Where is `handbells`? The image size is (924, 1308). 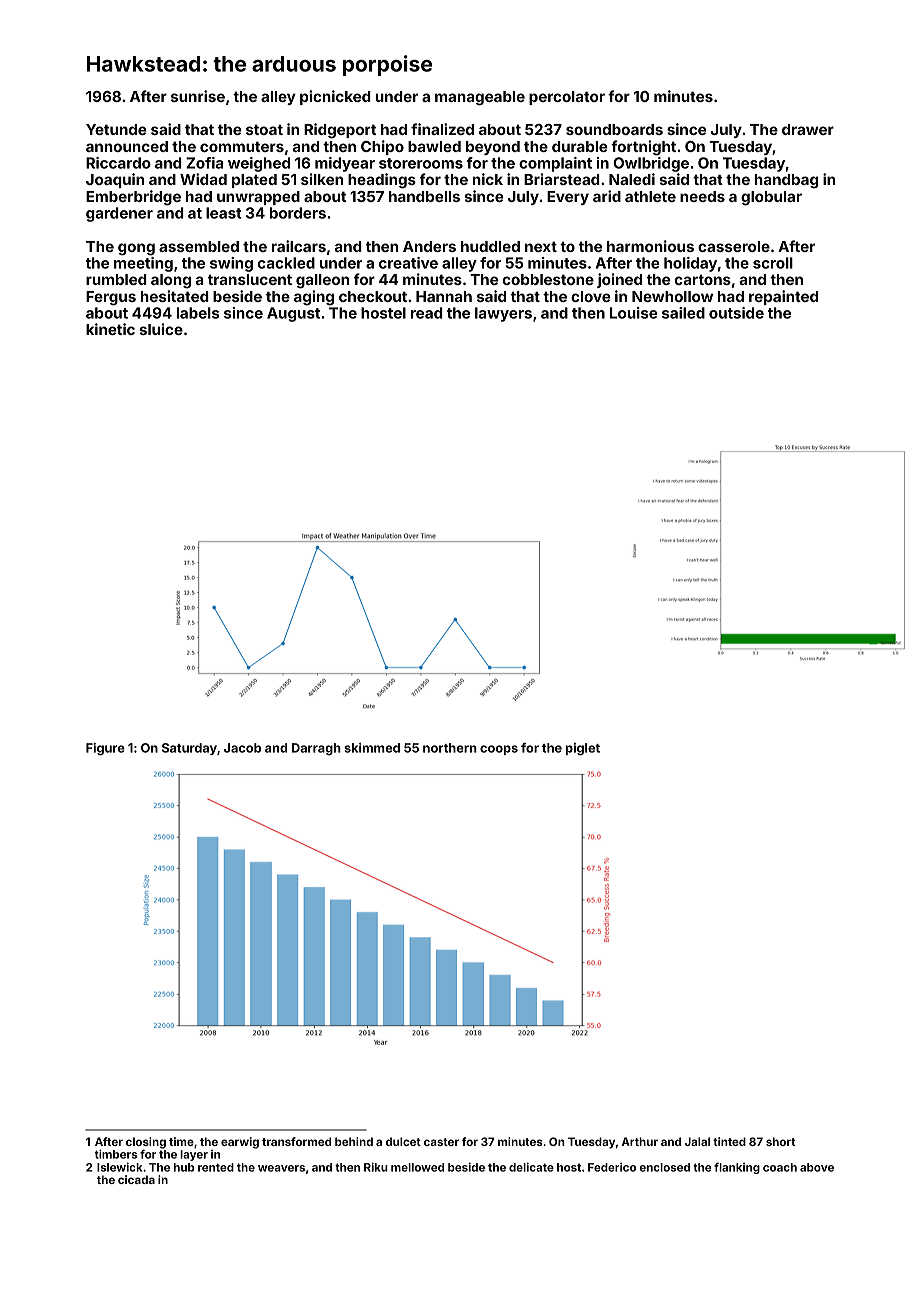 handbells is located at coordinates (424, 196).
